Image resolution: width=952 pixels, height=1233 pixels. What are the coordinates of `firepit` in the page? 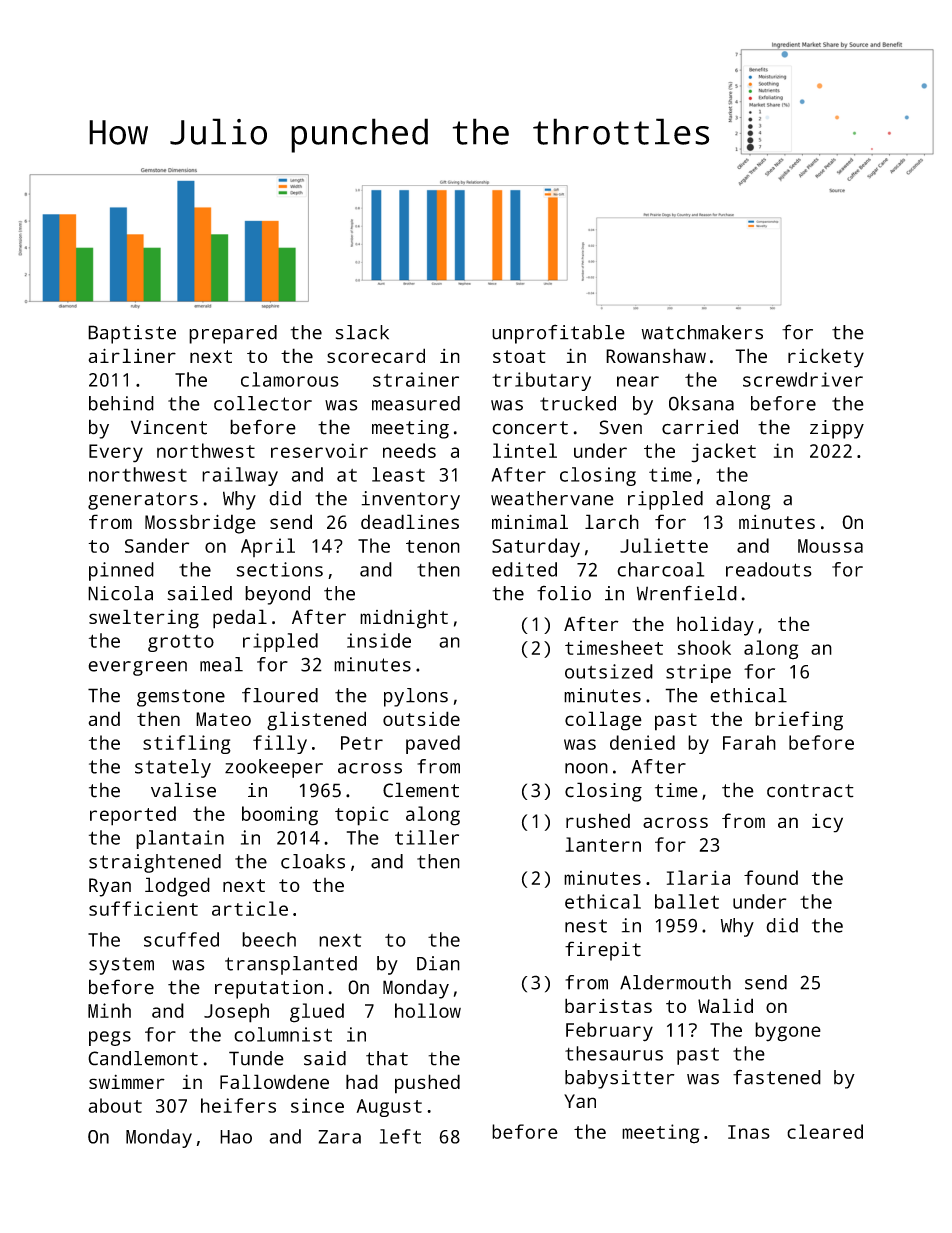 It's located at (603, 951).
